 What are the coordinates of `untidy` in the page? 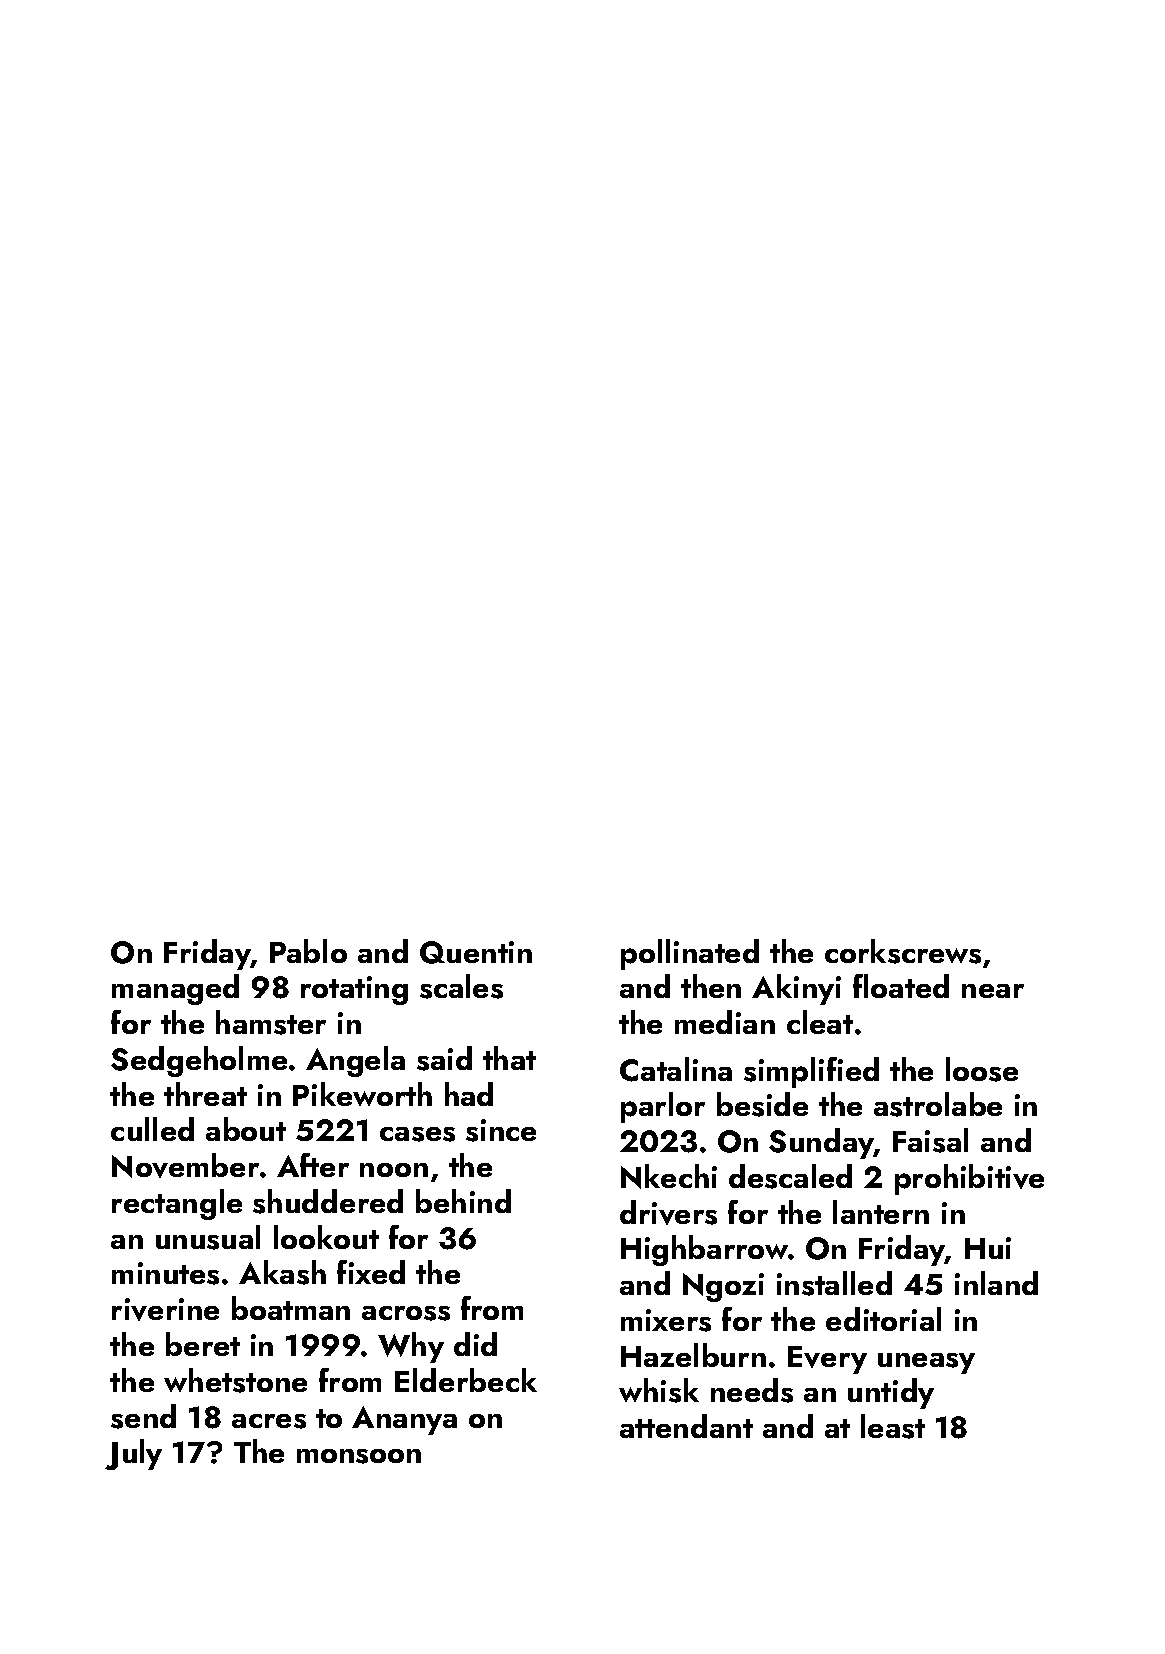 It's located at (891, 1393).
